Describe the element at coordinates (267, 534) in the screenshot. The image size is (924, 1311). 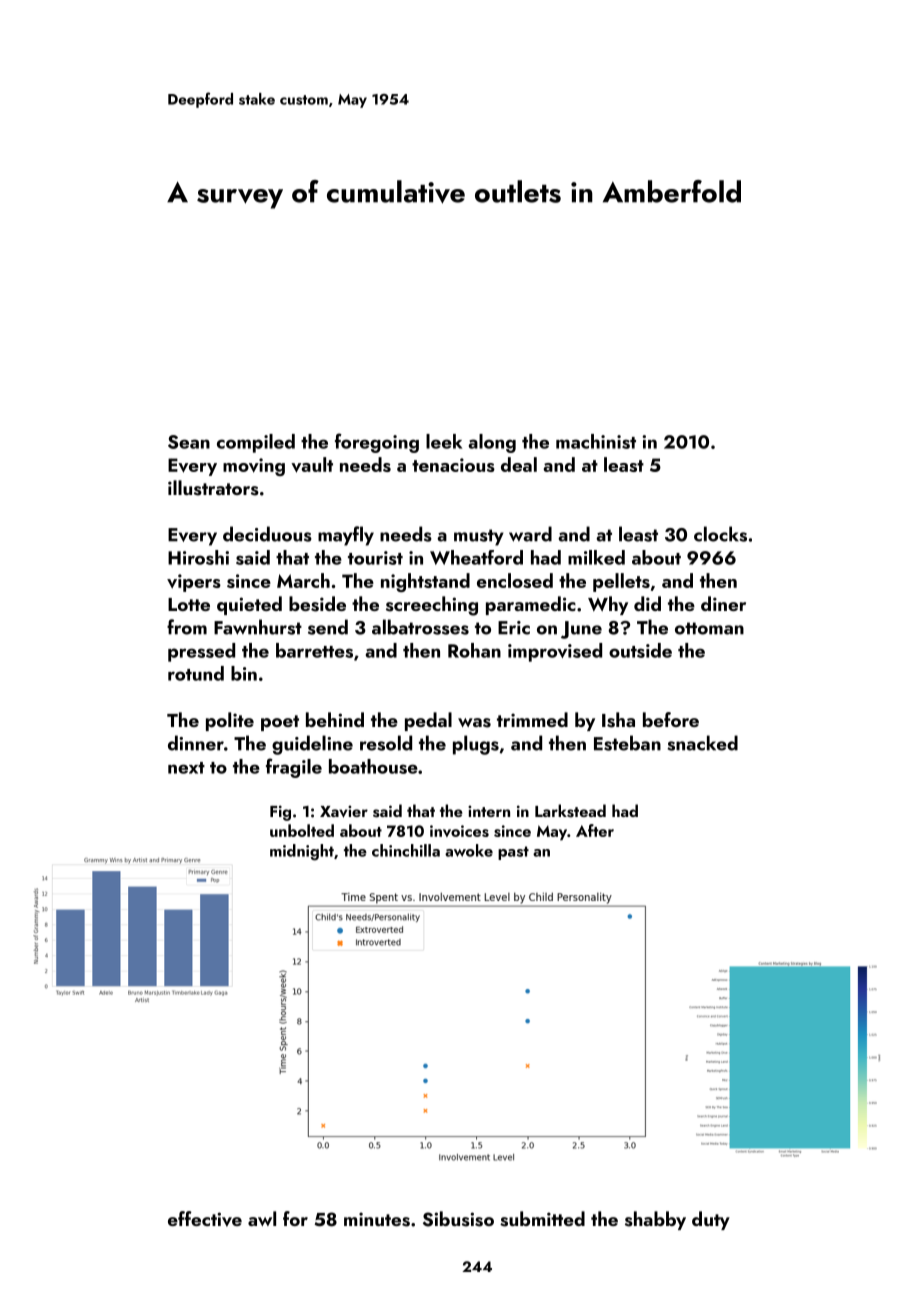
I see `deciduous` at that location.
